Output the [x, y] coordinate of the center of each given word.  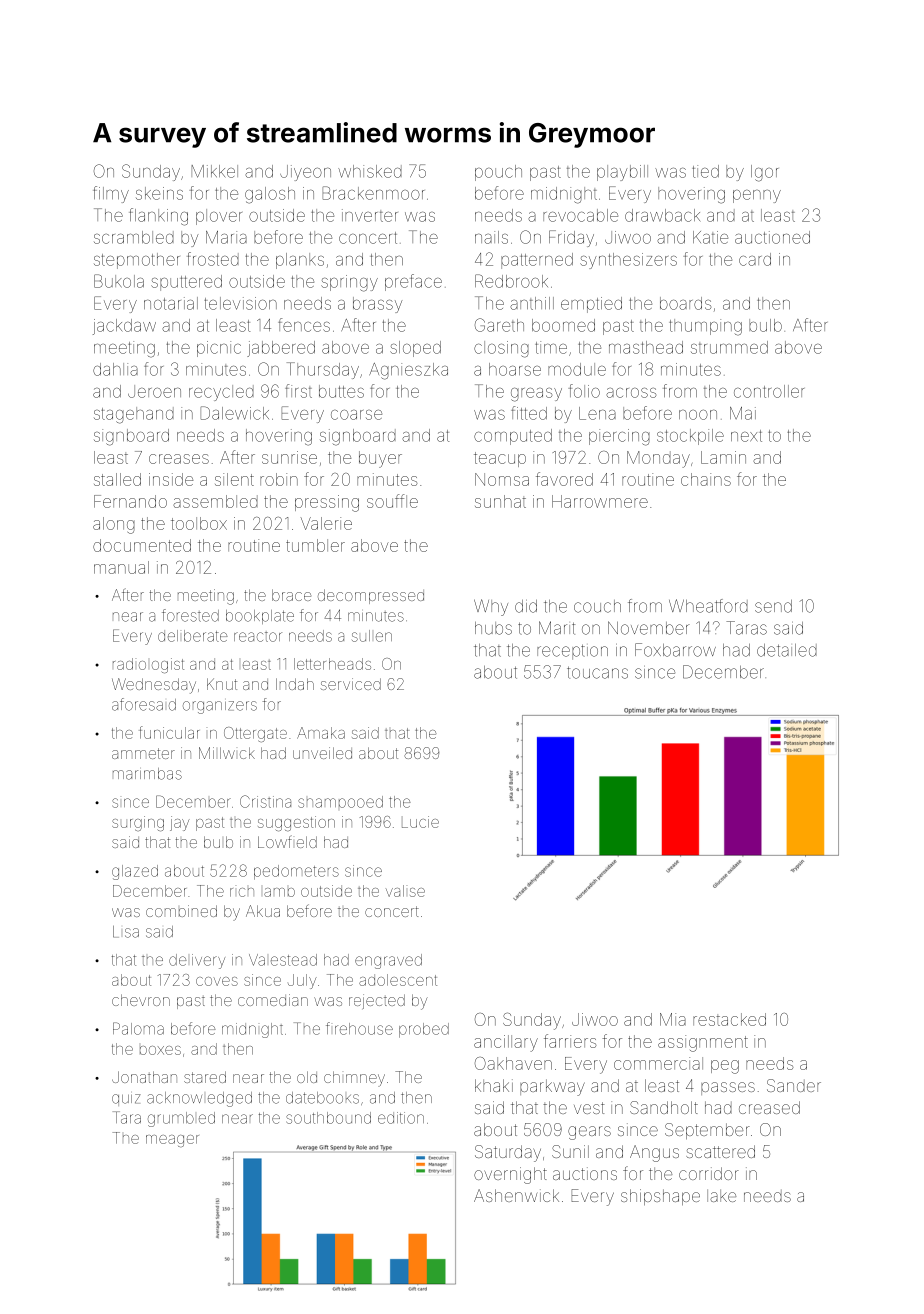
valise [405, 891]
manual [121, 567]
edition [401, 1118]
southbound [328, 1118]
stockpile [690, 437]
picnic [219, 349]
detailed [787, 650]
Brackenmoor [373, 193]
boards [685, 303]
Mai [743, 413]
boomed [563, 325]
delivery [197, 961]
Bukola [119, 281]
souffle [392, 501]
